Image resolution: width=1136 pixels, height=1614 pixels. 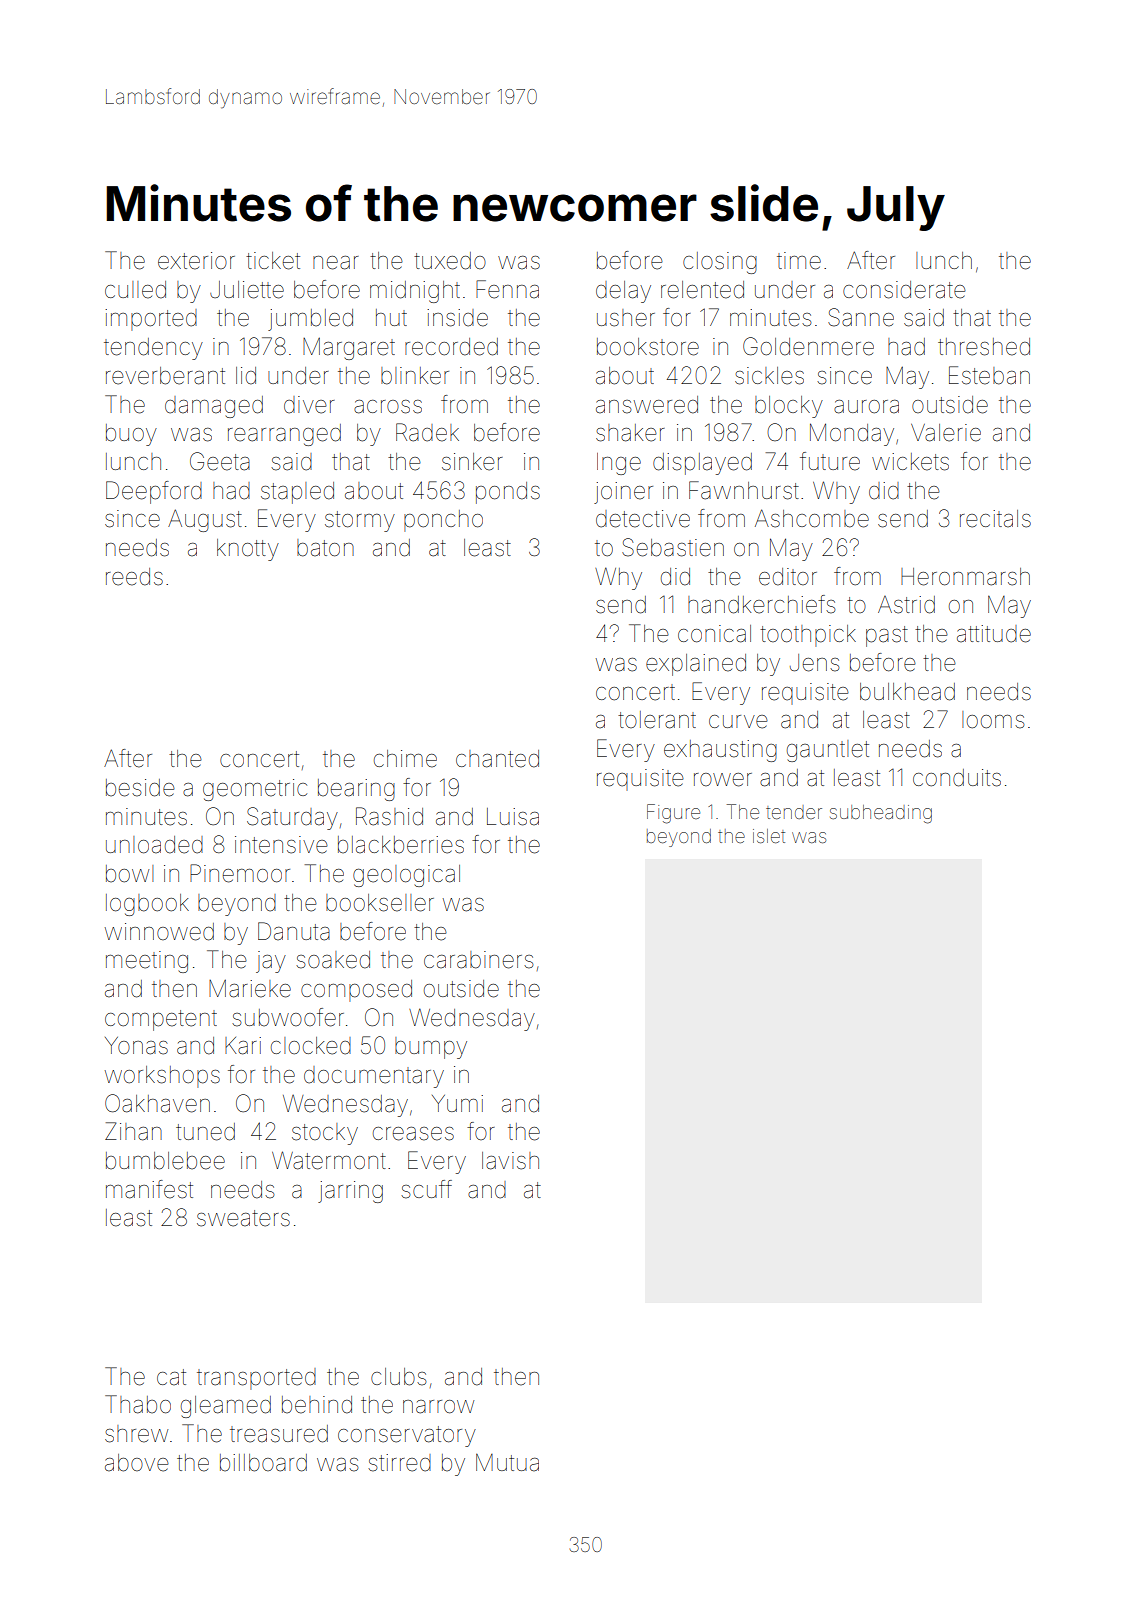 What do you see at coordinates (507, 1462) in the screenshot?
I see `Mutua` at bounding box center [507, 1462].
